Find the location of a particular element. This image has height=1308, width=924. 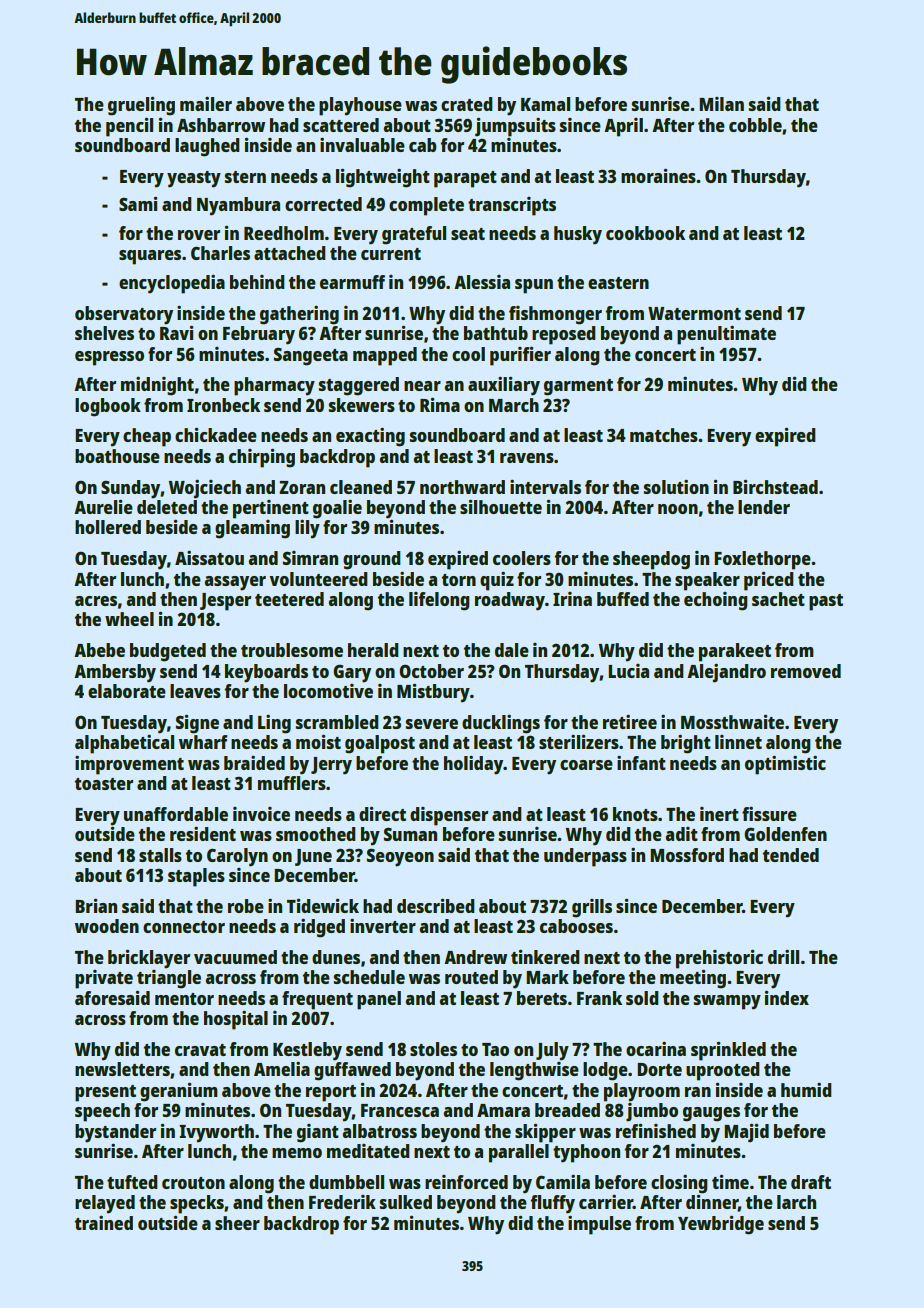

impulse is located at coordinates (599, 1225).
